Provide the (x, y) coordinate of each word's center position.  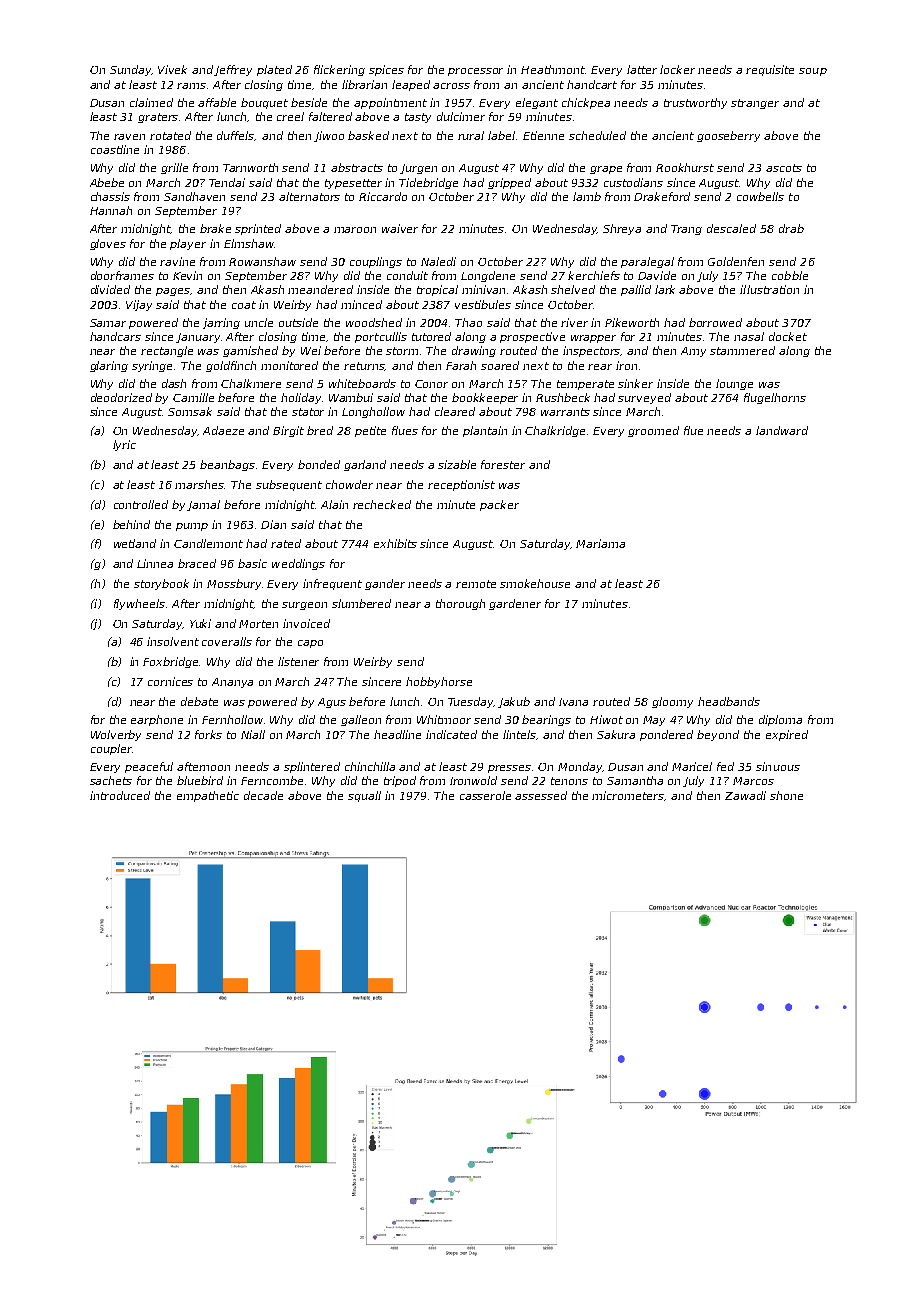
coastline (115, 149)
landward (782, 430)
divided (110, 289)
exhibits (395, 543)
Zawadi (745, 795)
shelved (573, 289)
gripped (509, 183)
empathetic (208, 796)
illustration (769, 289)
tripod (400, 781)
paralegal (647, 262)
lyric (124, 445)
